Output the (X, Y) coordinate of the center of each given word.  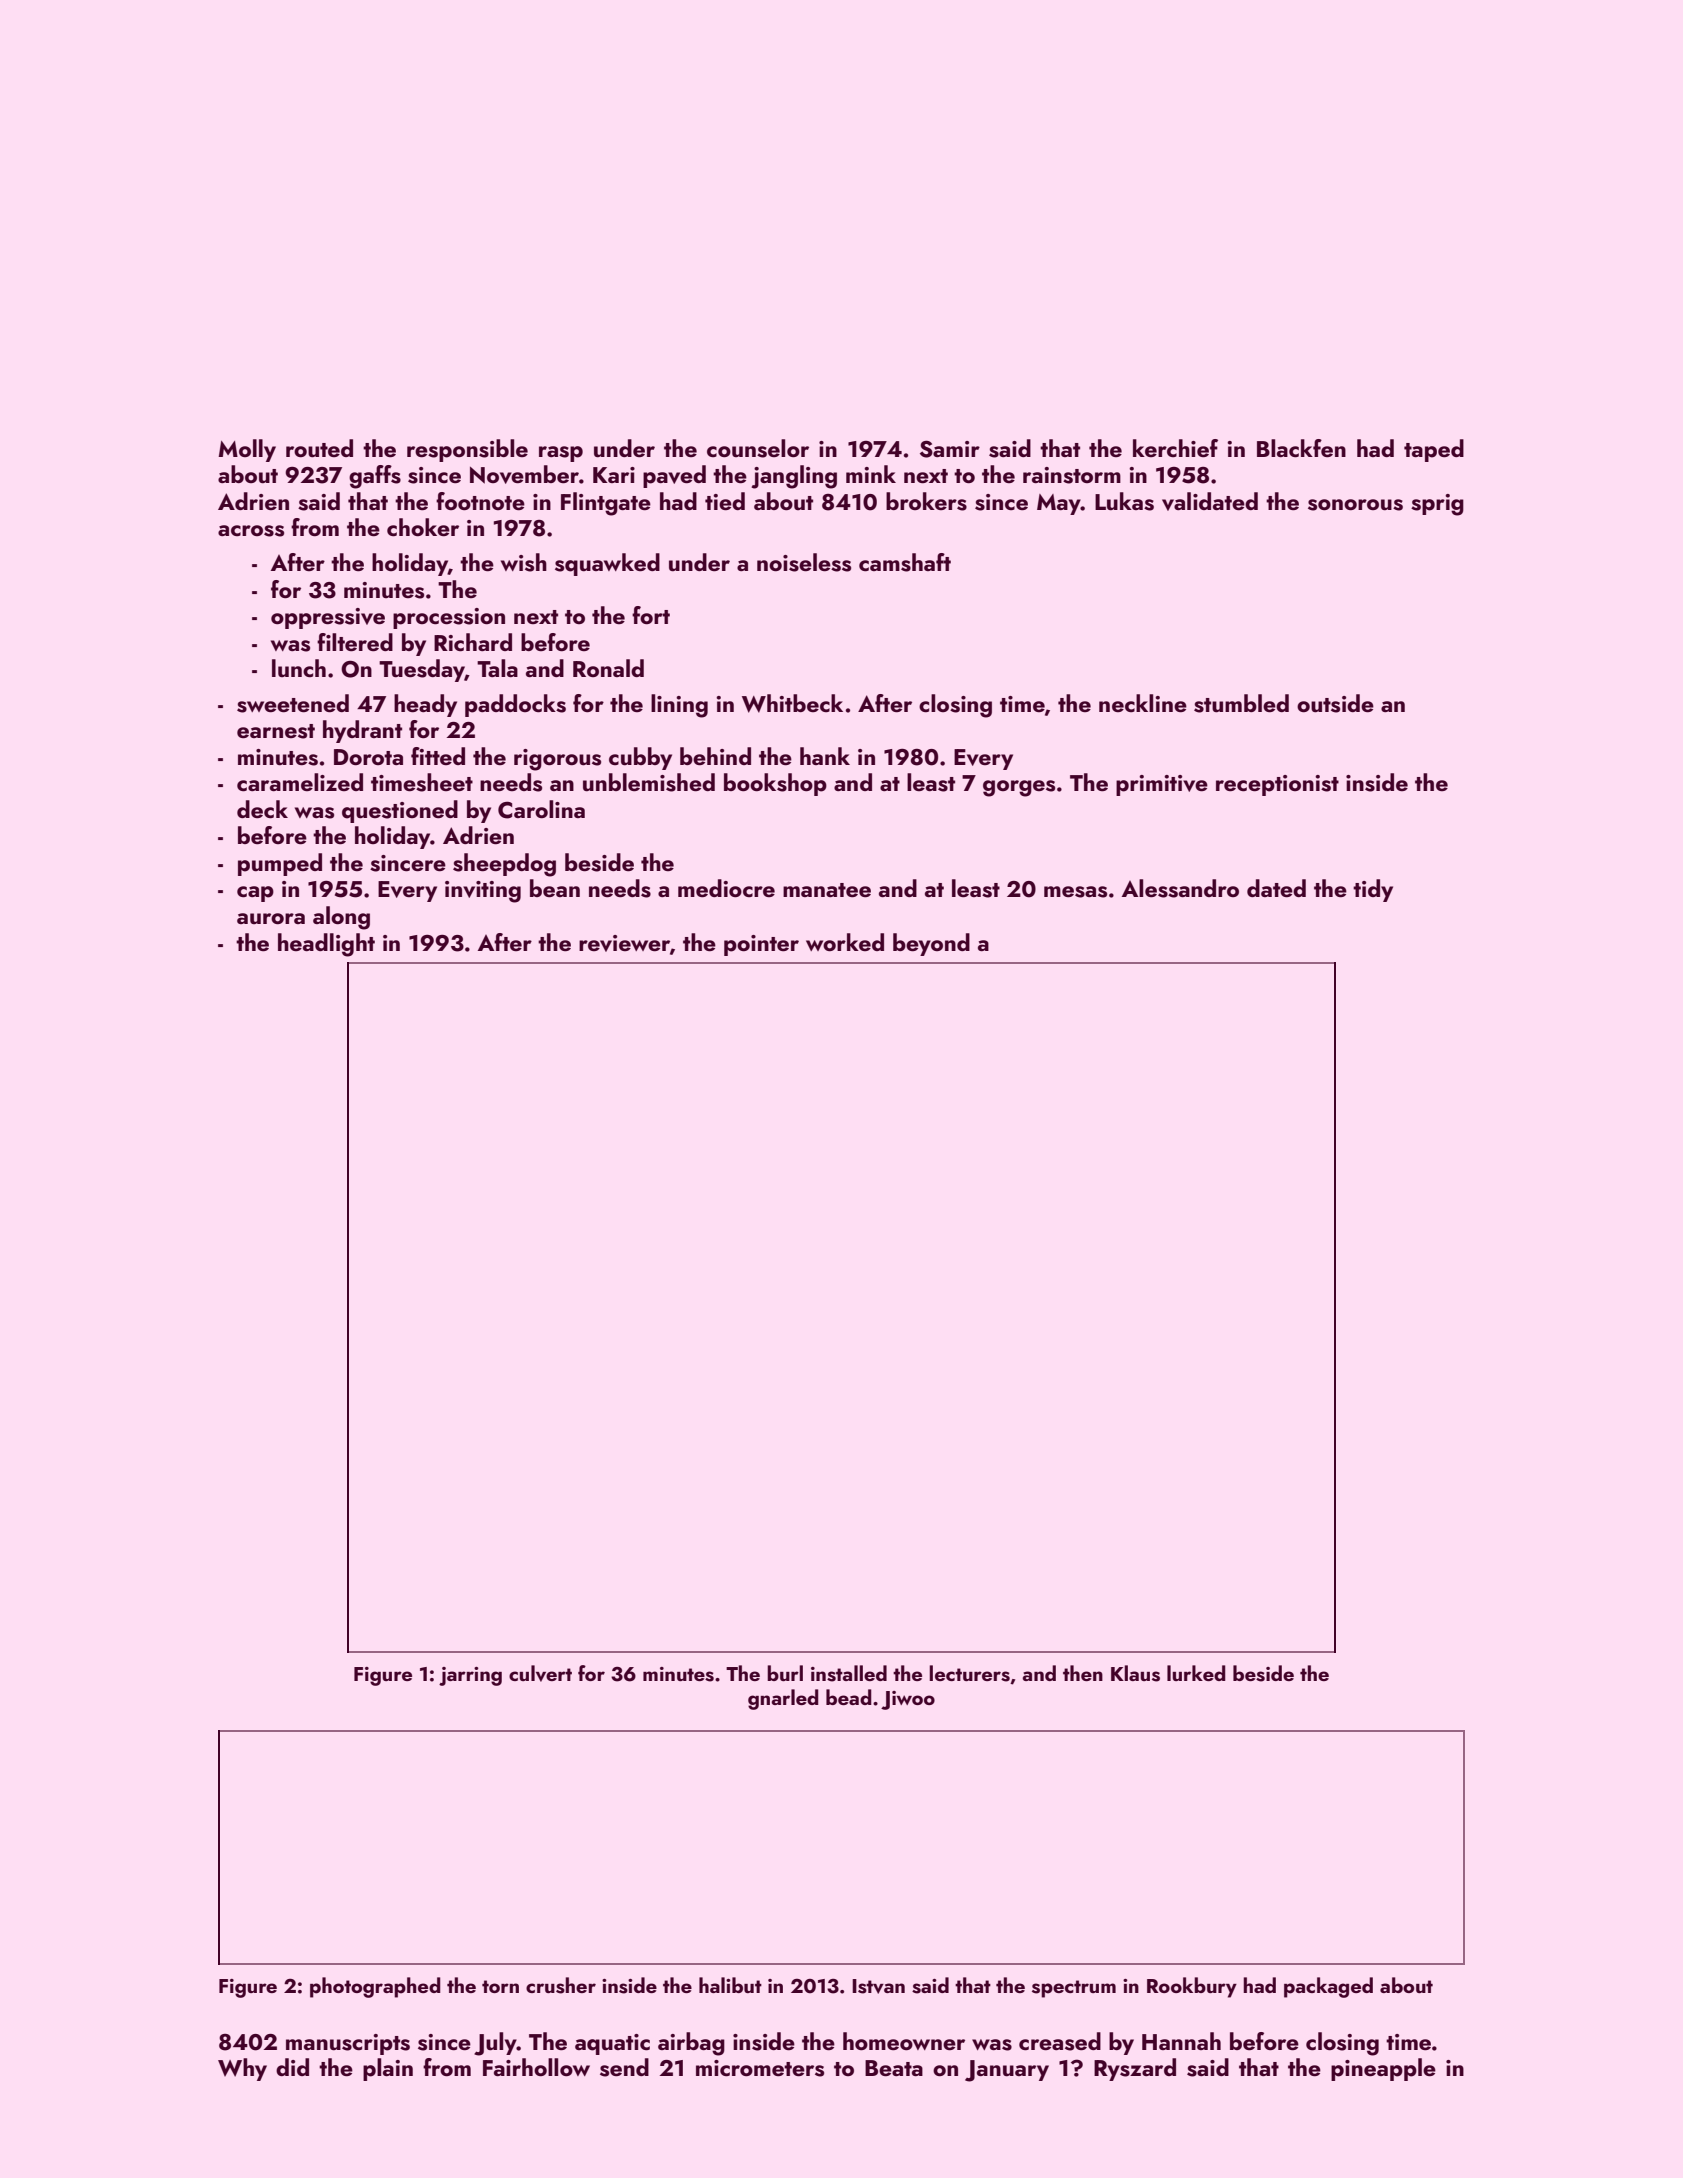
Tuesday (422, 670)
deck (262, 809)
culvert (540, 1673)
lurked (1196, 1673)
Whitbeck (792, 703)
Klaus (1135, 1673)
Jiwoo (908, 1700)
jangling (794, 477)
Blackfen (1301, 448)
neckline (1143, 703)
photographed (375, 1987)
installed (849, 1673)
